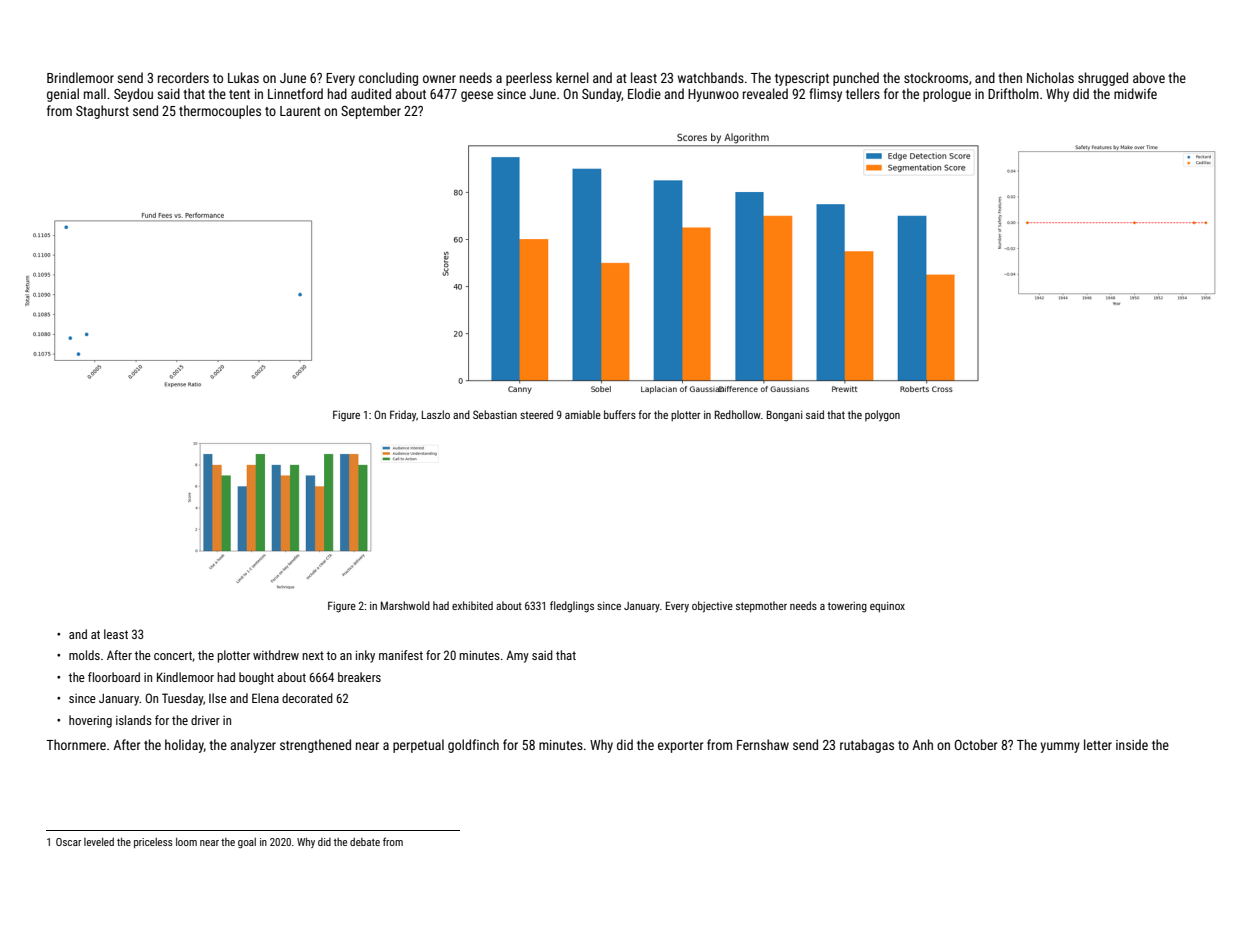 This page has width=1233, height=952. I want to click on flimsy, so click(825, 95).
